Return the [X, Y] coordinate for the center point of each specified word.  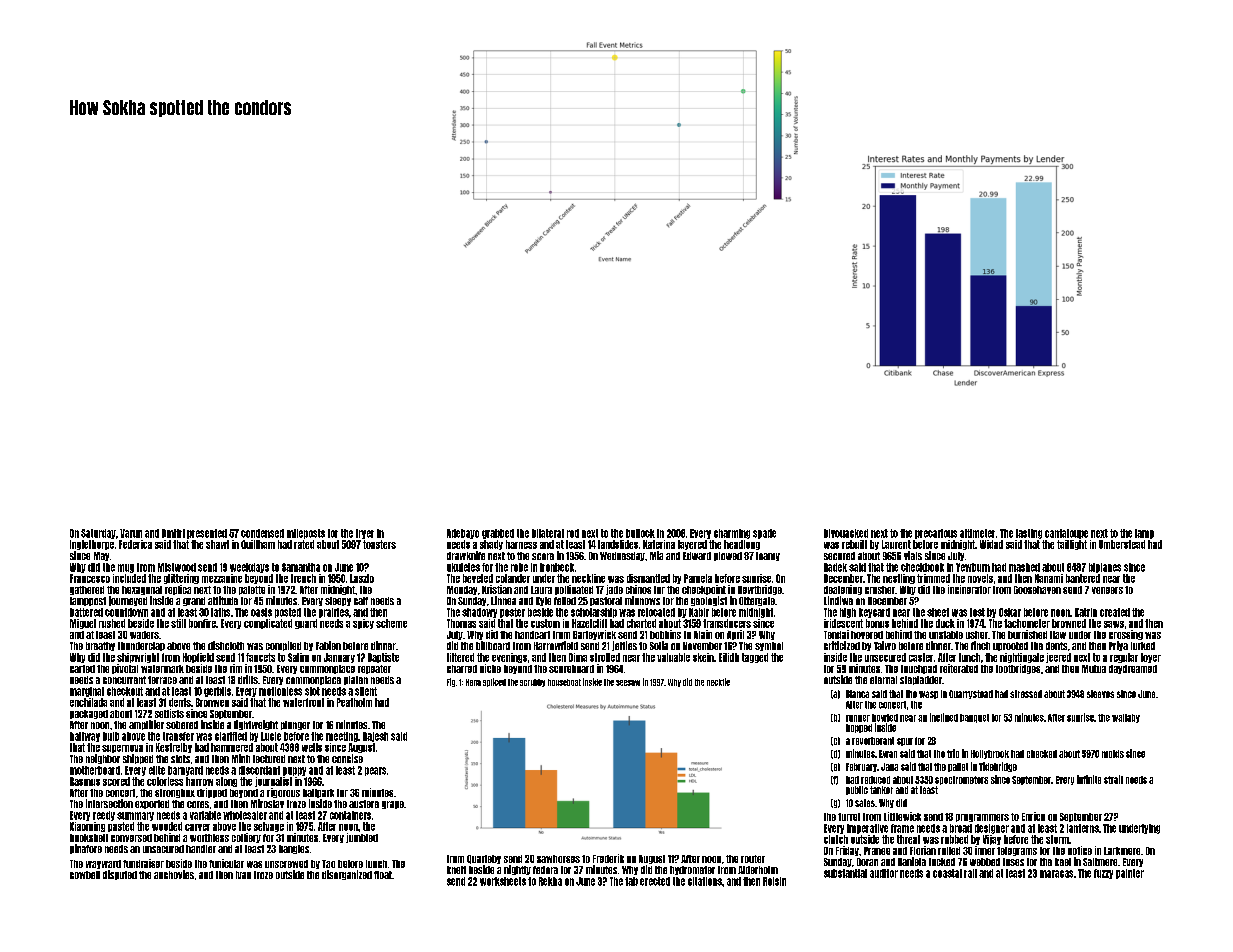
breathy [100, 646]
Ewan [888, 754]
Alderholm [758, 870]
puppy [294, 771]
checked [1042, 754]
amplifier [146, 725]
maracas [1056, 874]
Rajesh [375, 737]
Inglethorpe [92, 545]
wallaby [1126, 718]
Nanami [1049, 578]
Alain [703, 634]
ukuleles [463, 567]
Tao [328, 864]
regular [1124, 658]
